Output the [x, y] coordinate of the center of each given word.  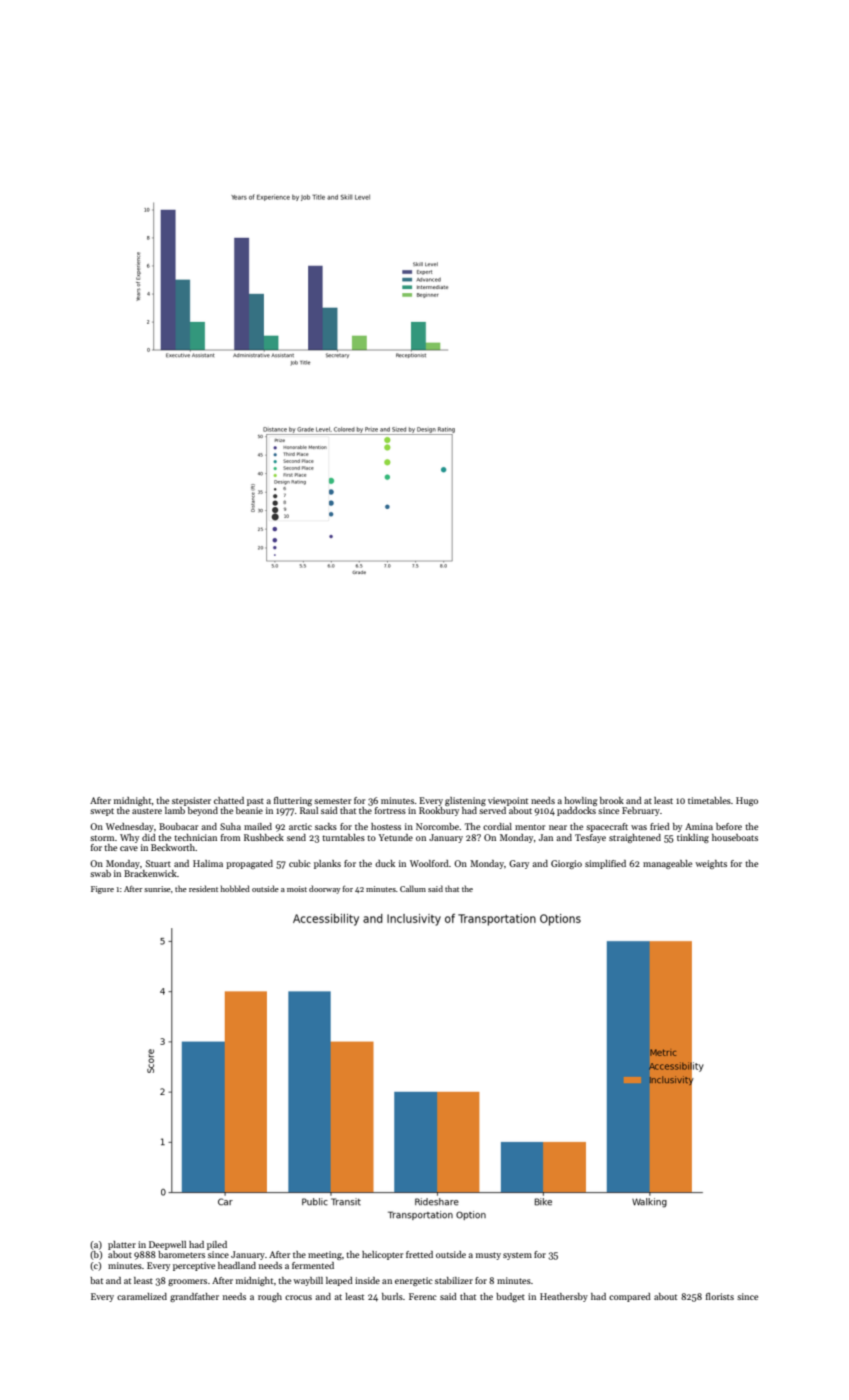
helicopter [382, 1255]
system [517, 1256]
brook [612, 800]
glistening [465, 801]
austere [147, 811]
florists [720, 1296]
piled [217, 1245]
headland [237, 1265]
